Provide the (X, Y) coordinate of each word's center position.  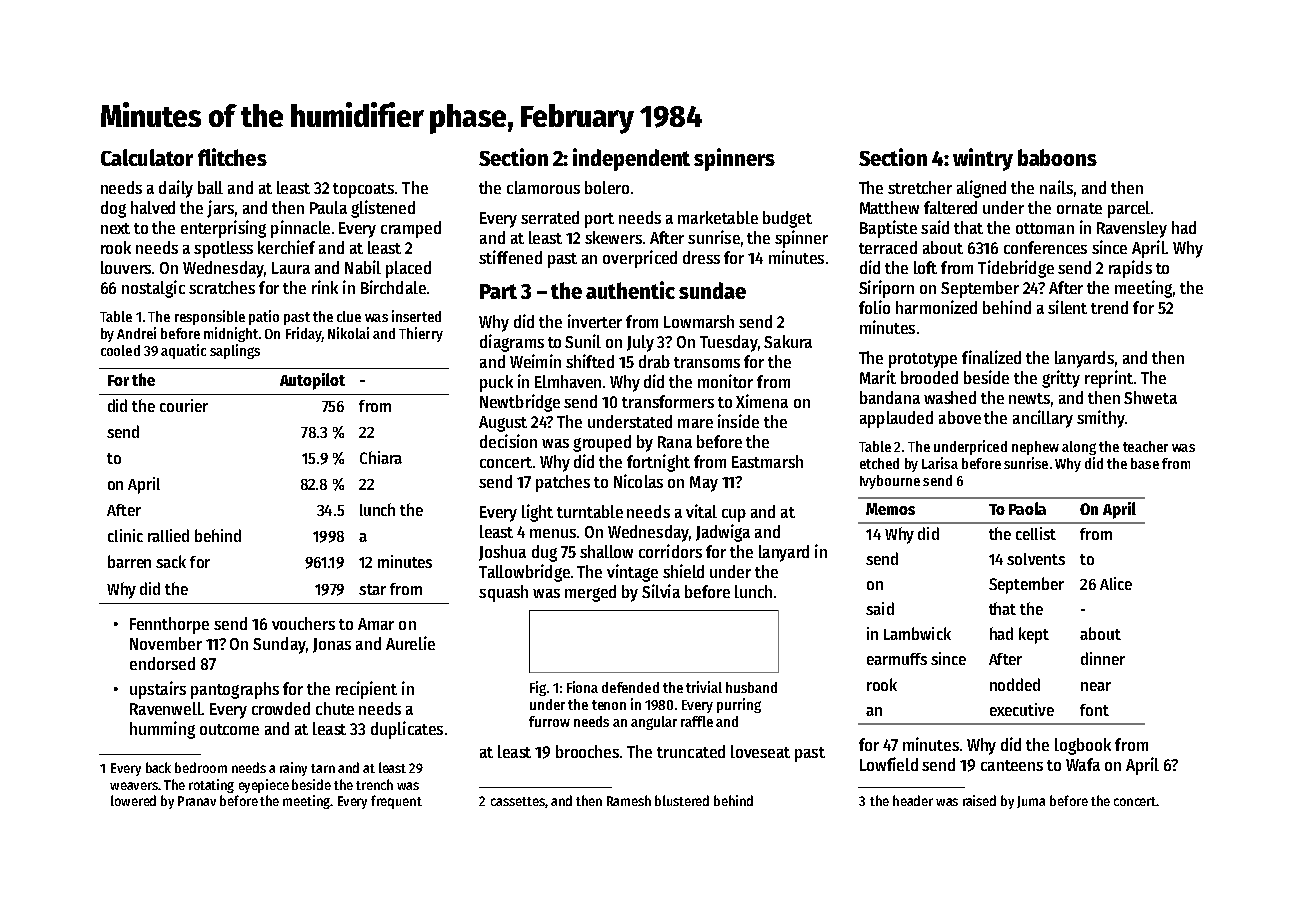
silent (1067, 307)
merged (590, 593)
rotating (211, 786)
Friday (304, 334)
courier (184, 405)
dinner (1103, 658)
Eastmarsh (767, 461)
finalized (991, 357)
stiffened (510, 257)
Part (498, 291)
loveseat (760, 751)
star (372, 589)
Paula (328, 207)
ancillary (1043, 419)
